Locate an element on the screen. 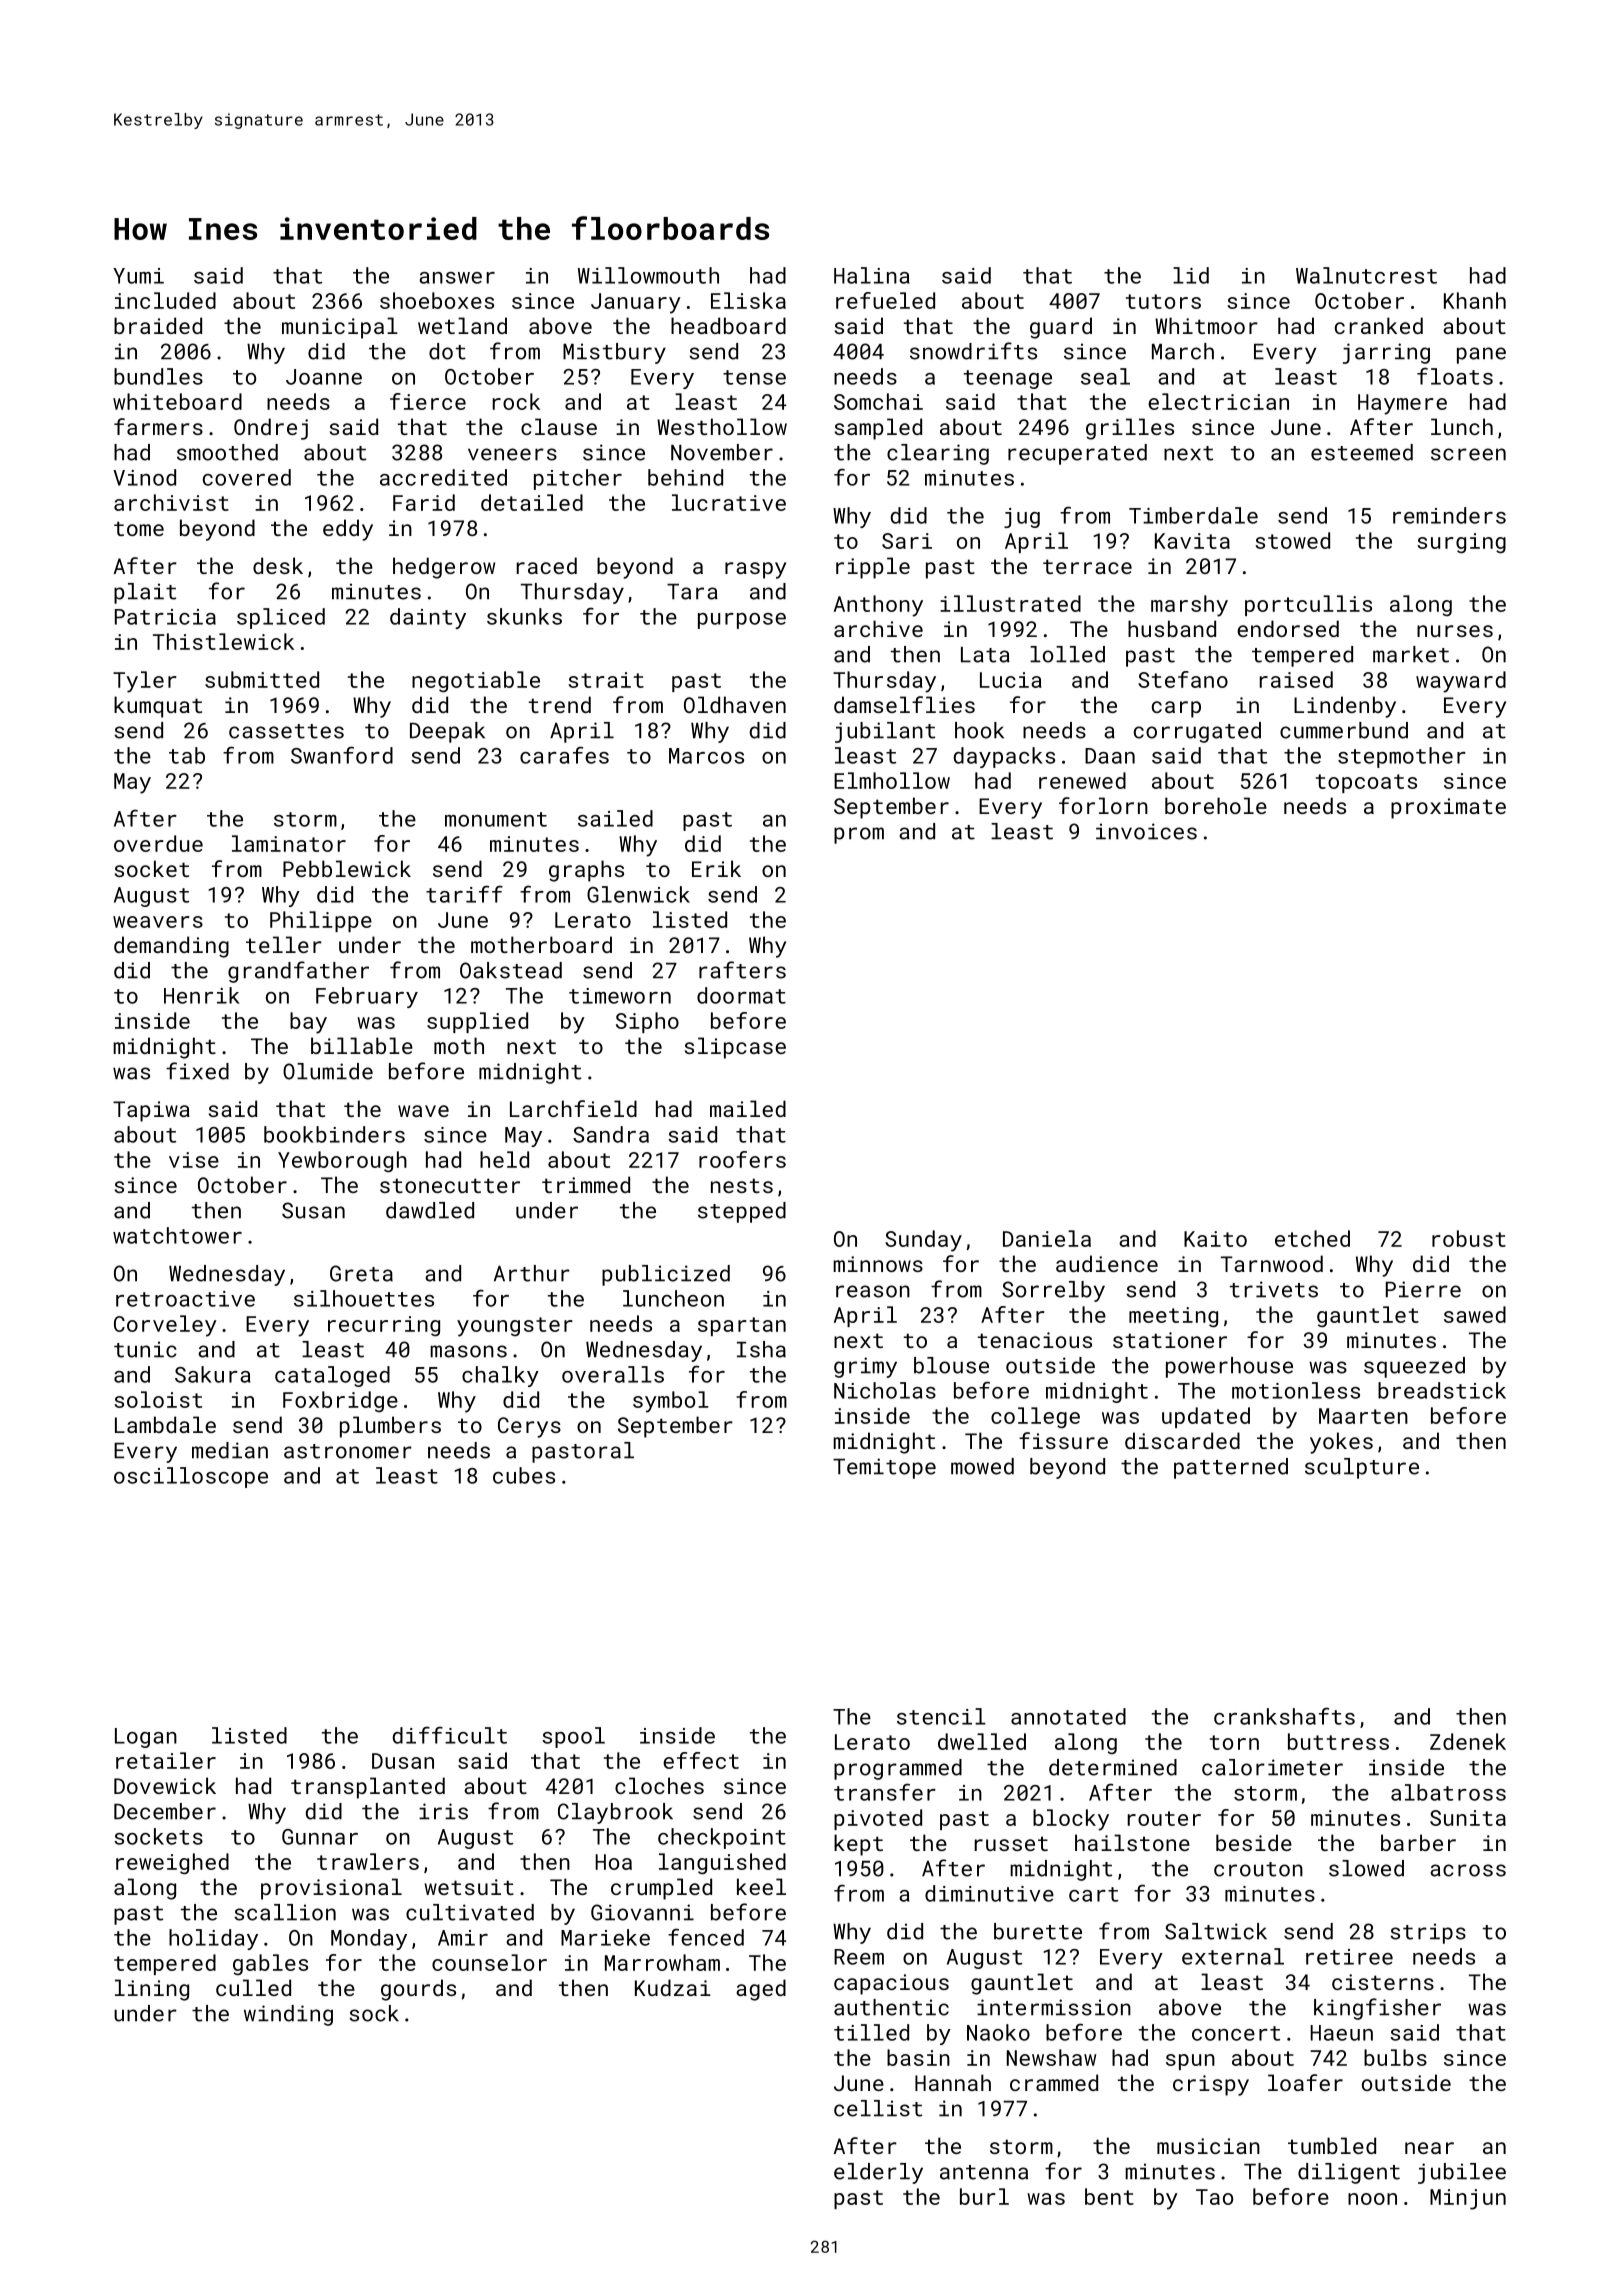 The height and width of the screenshot is (2292, 1620). watchtower is located at coordinates (177, 1235).
